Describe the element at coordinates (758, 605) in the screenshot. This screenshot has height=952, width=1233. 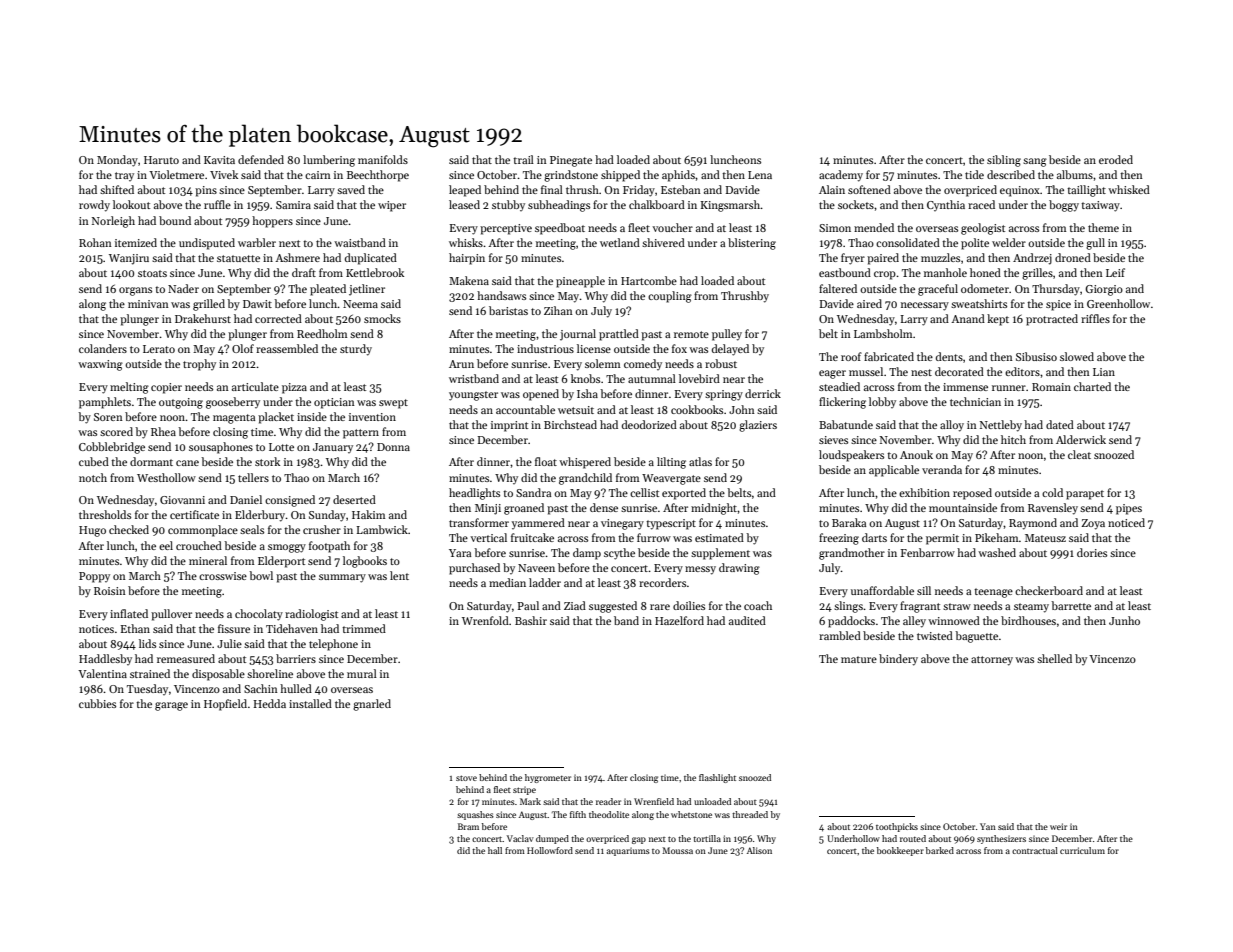
I see `coach` at that location.
